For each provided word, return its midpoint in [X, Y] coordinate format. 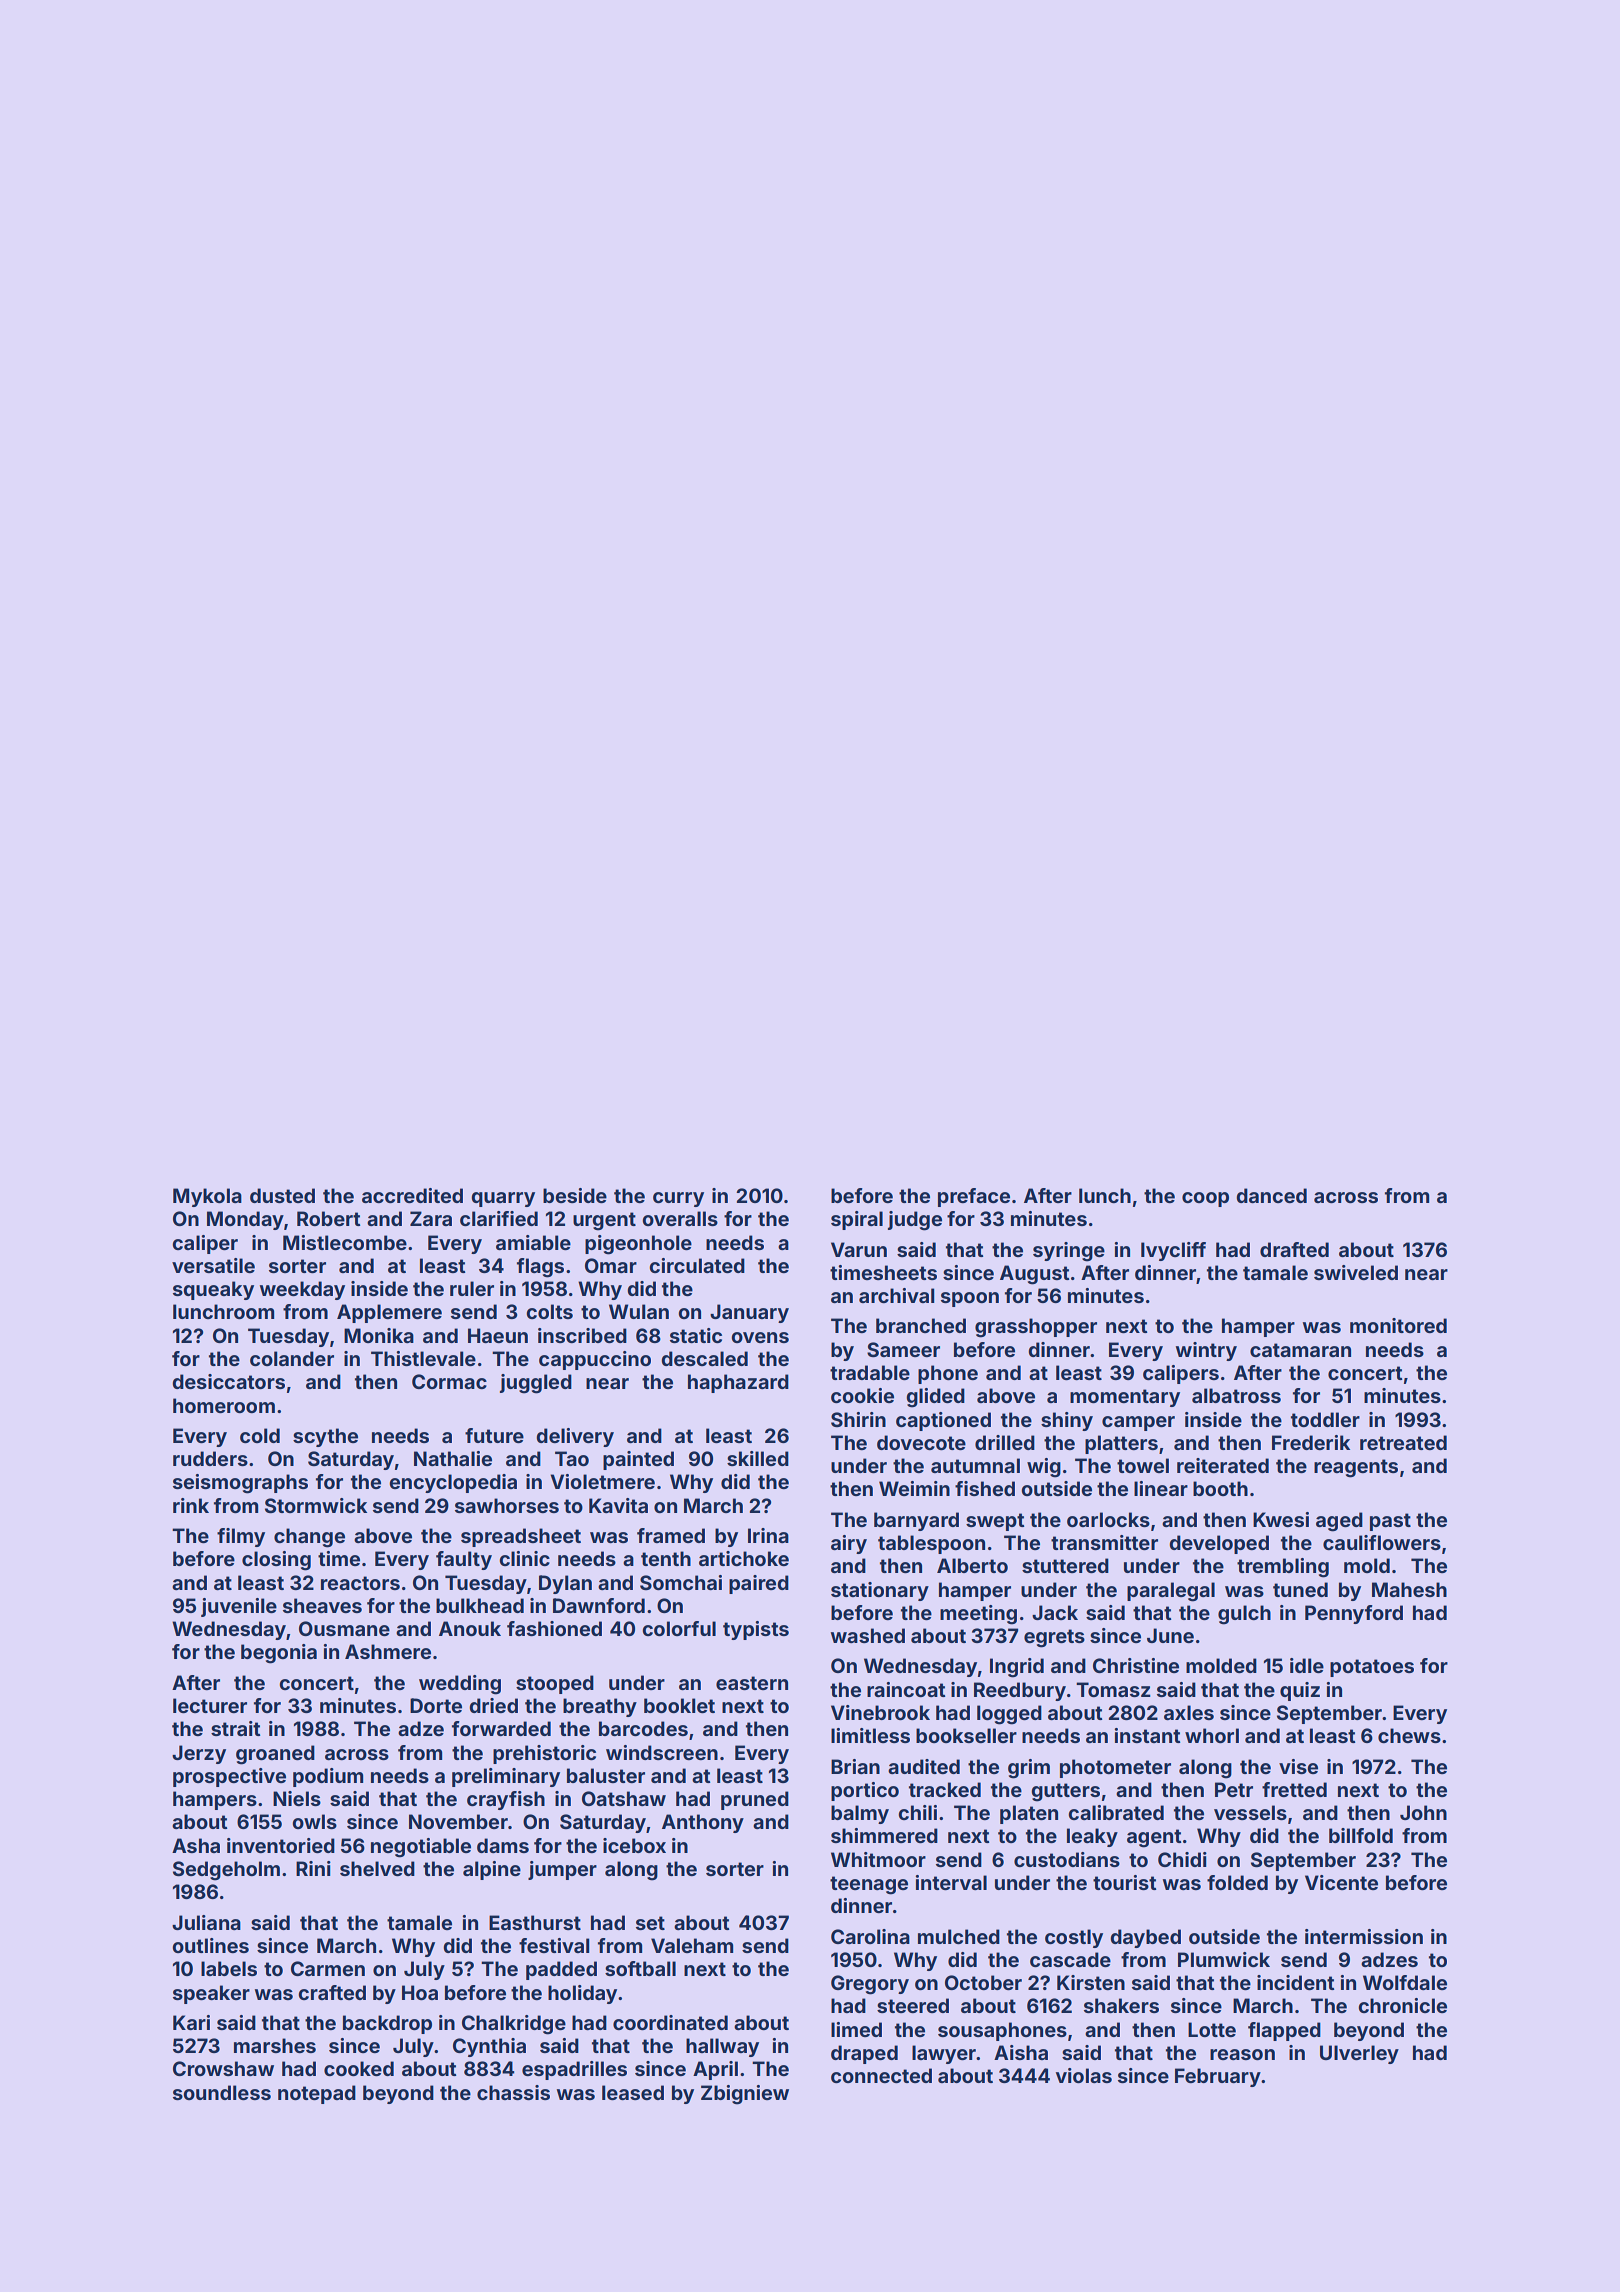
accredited [412, 1195]
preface [974, 1197]
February [1218, 2077]
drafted [1294, 1249]
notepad [317, 2094]
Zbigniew [745, 2095]
